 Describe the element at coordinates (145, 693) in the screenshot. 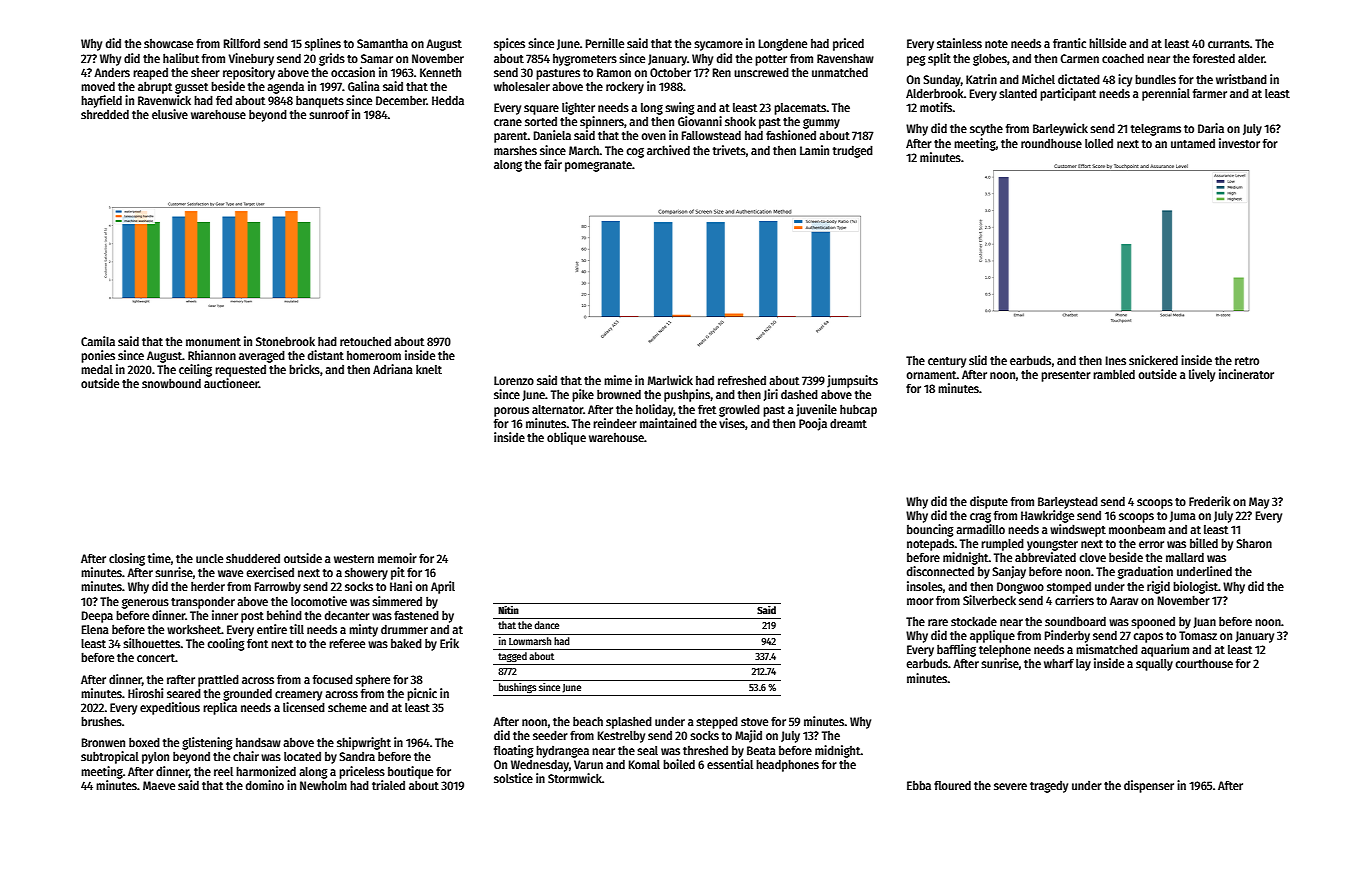

I see `Hiroshi` at that location.
